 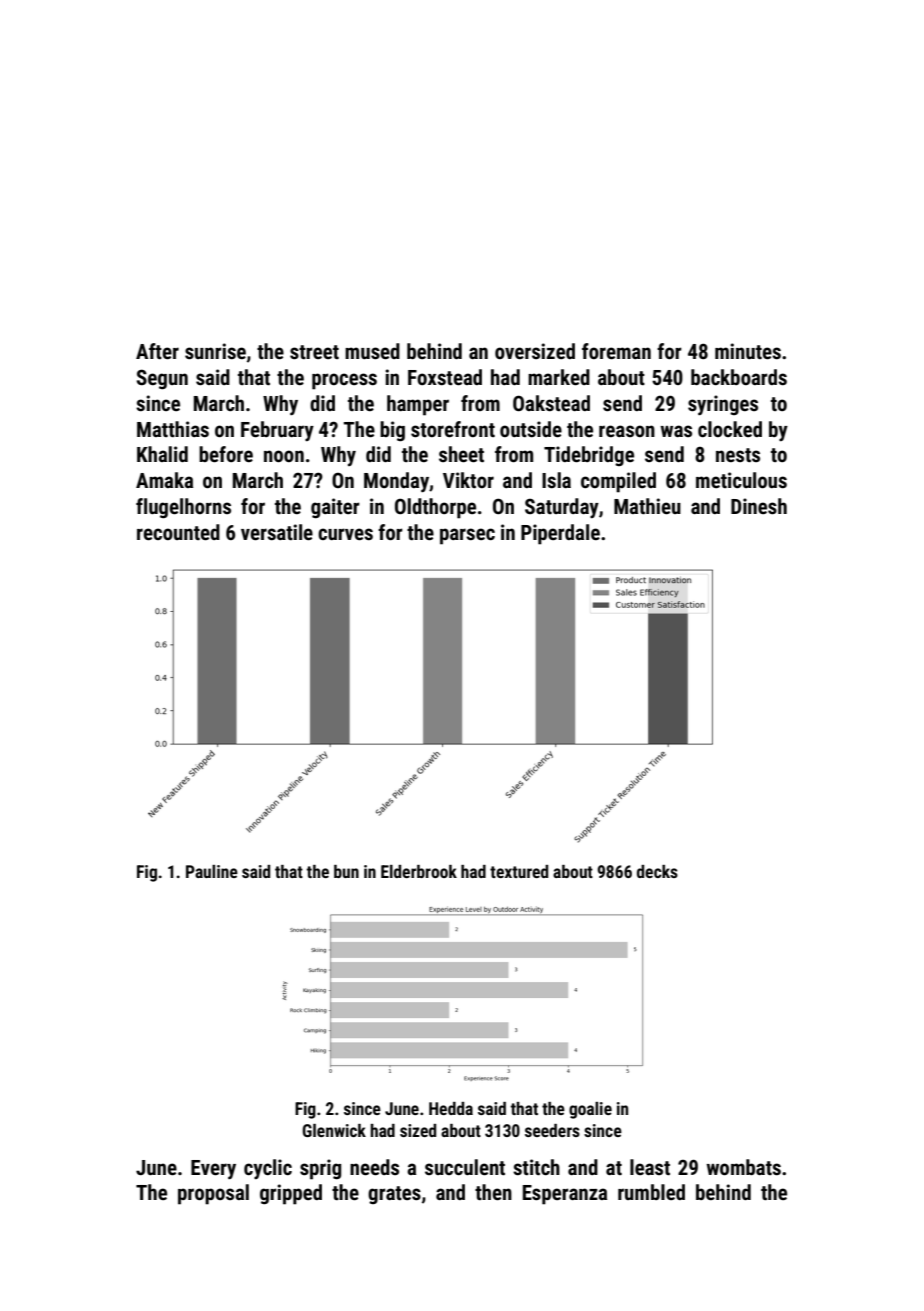 What do you see at coordinates (565, 1195) in the page?
I see `Esperanza` at bounding box center [565, 1195].
